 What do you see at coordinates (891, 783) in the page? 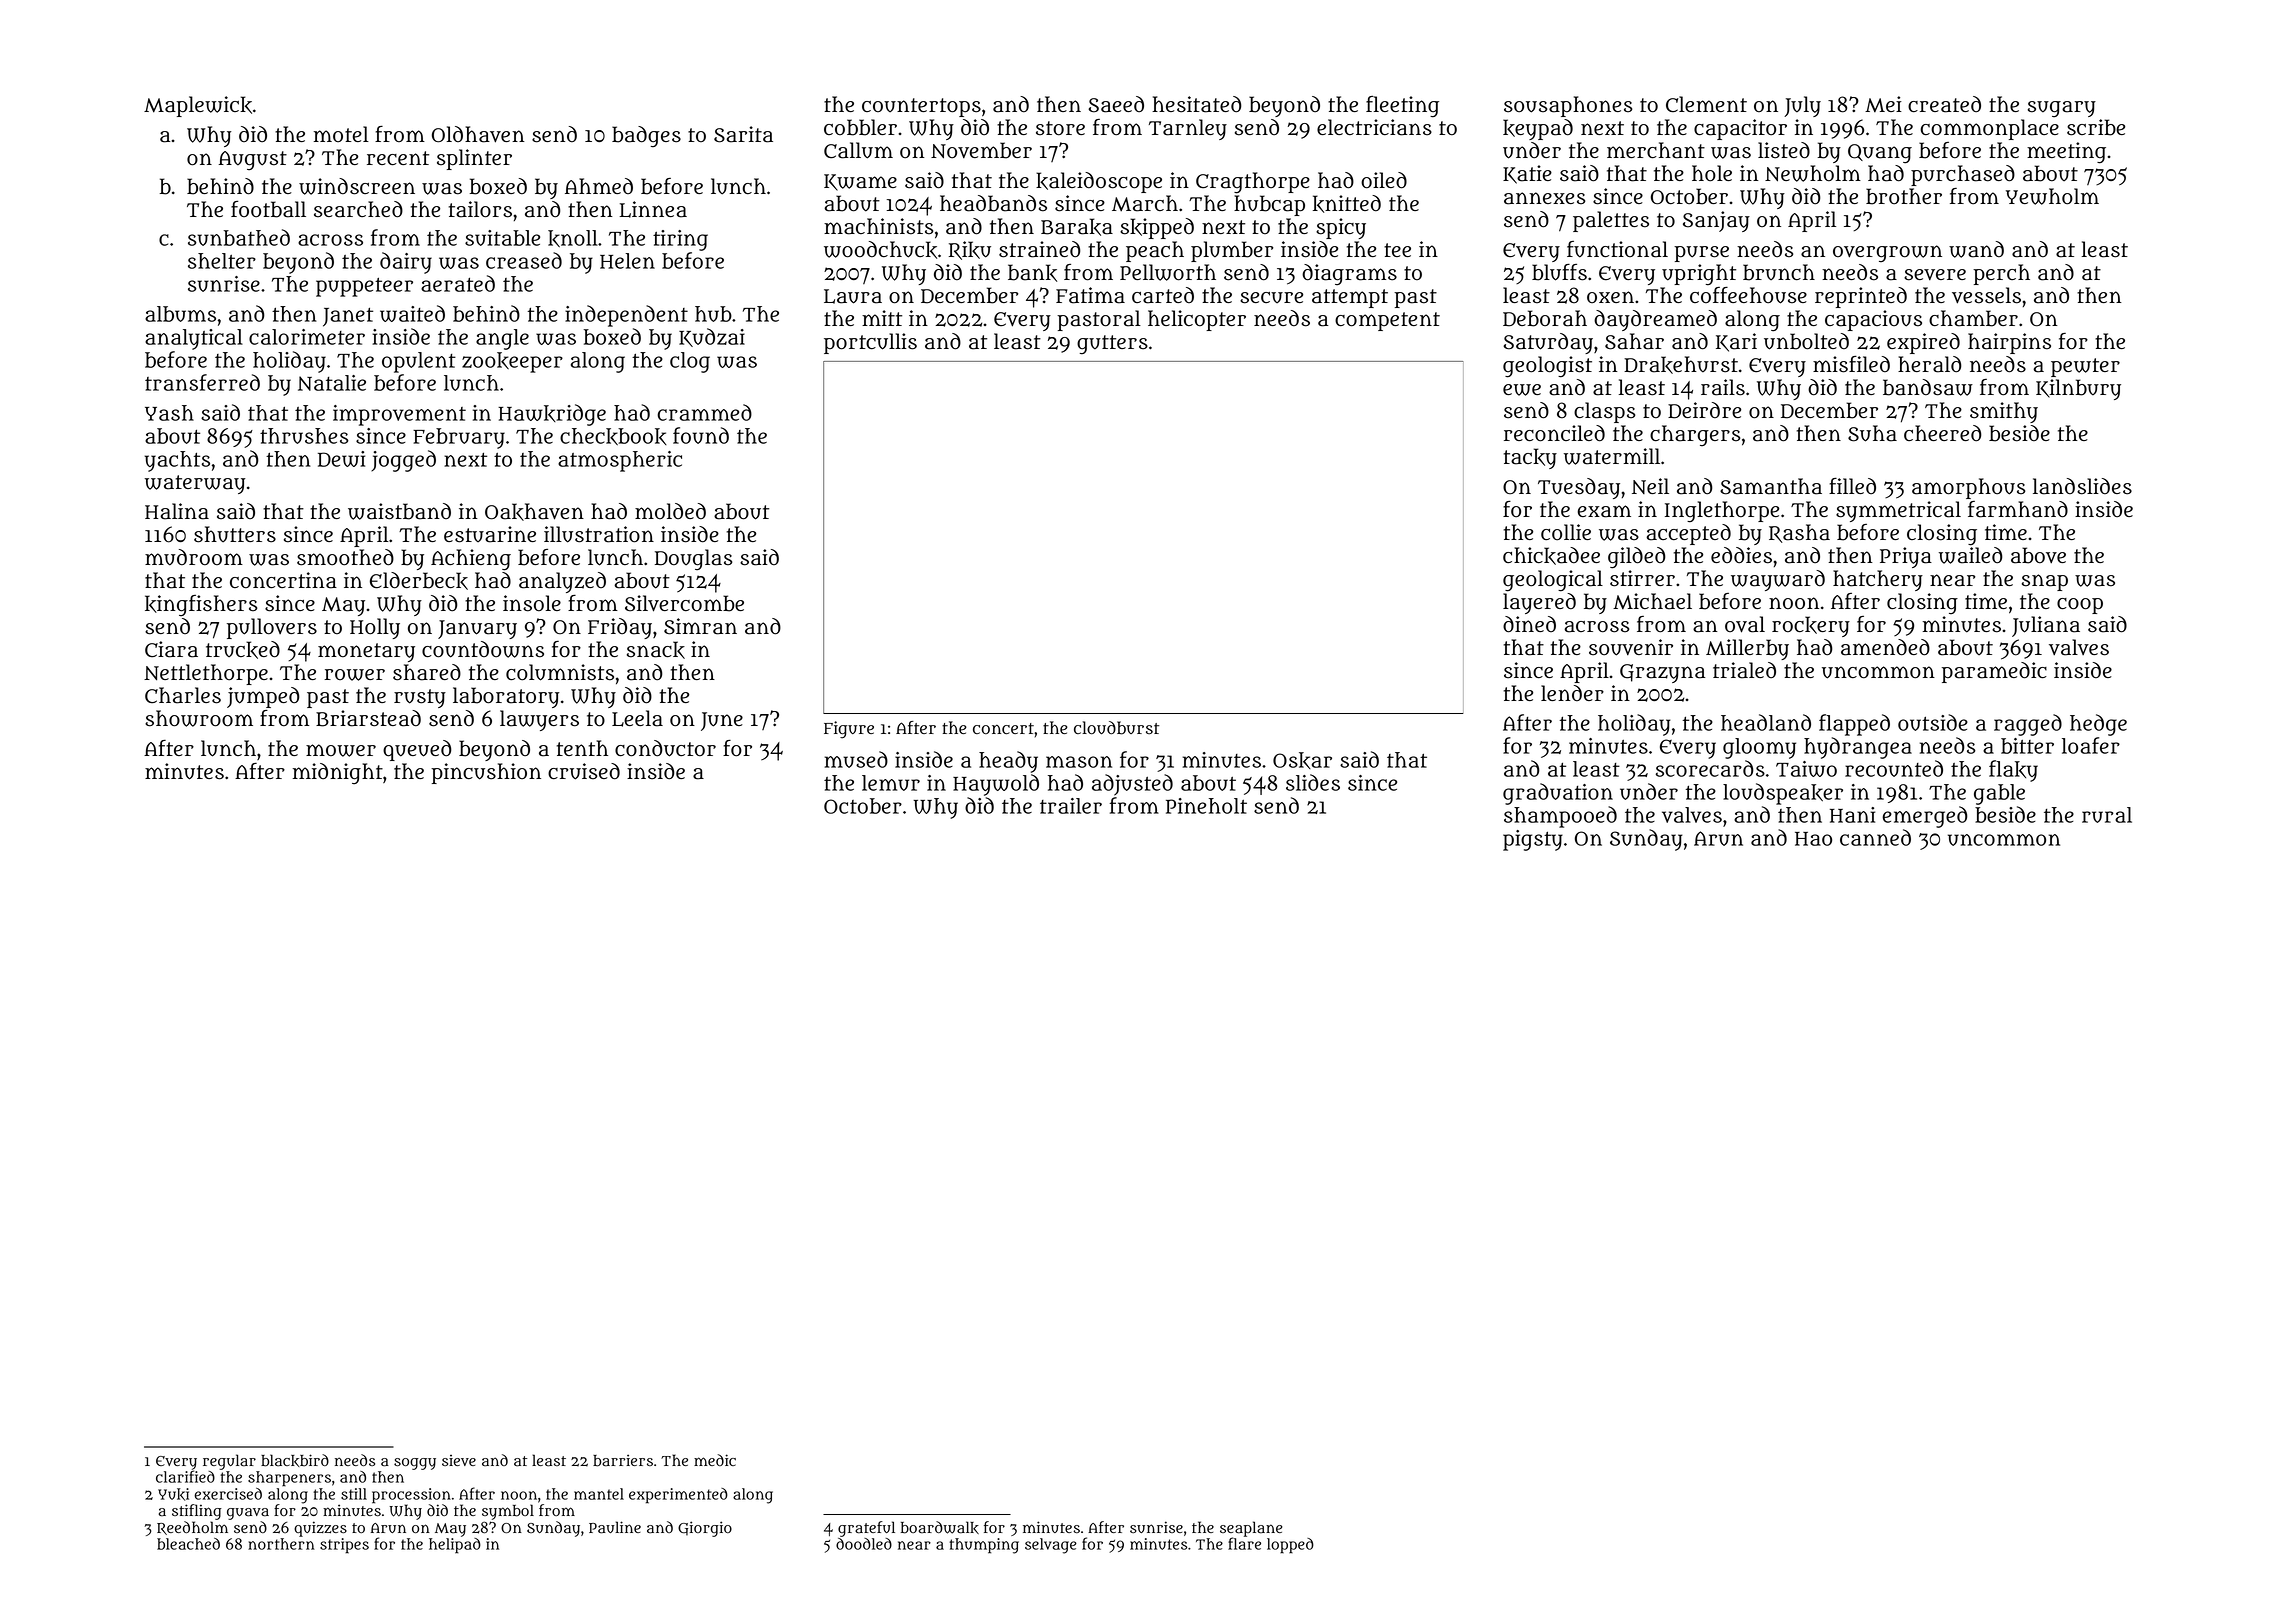
I see `lemur` at bounding box center [891, 783].
